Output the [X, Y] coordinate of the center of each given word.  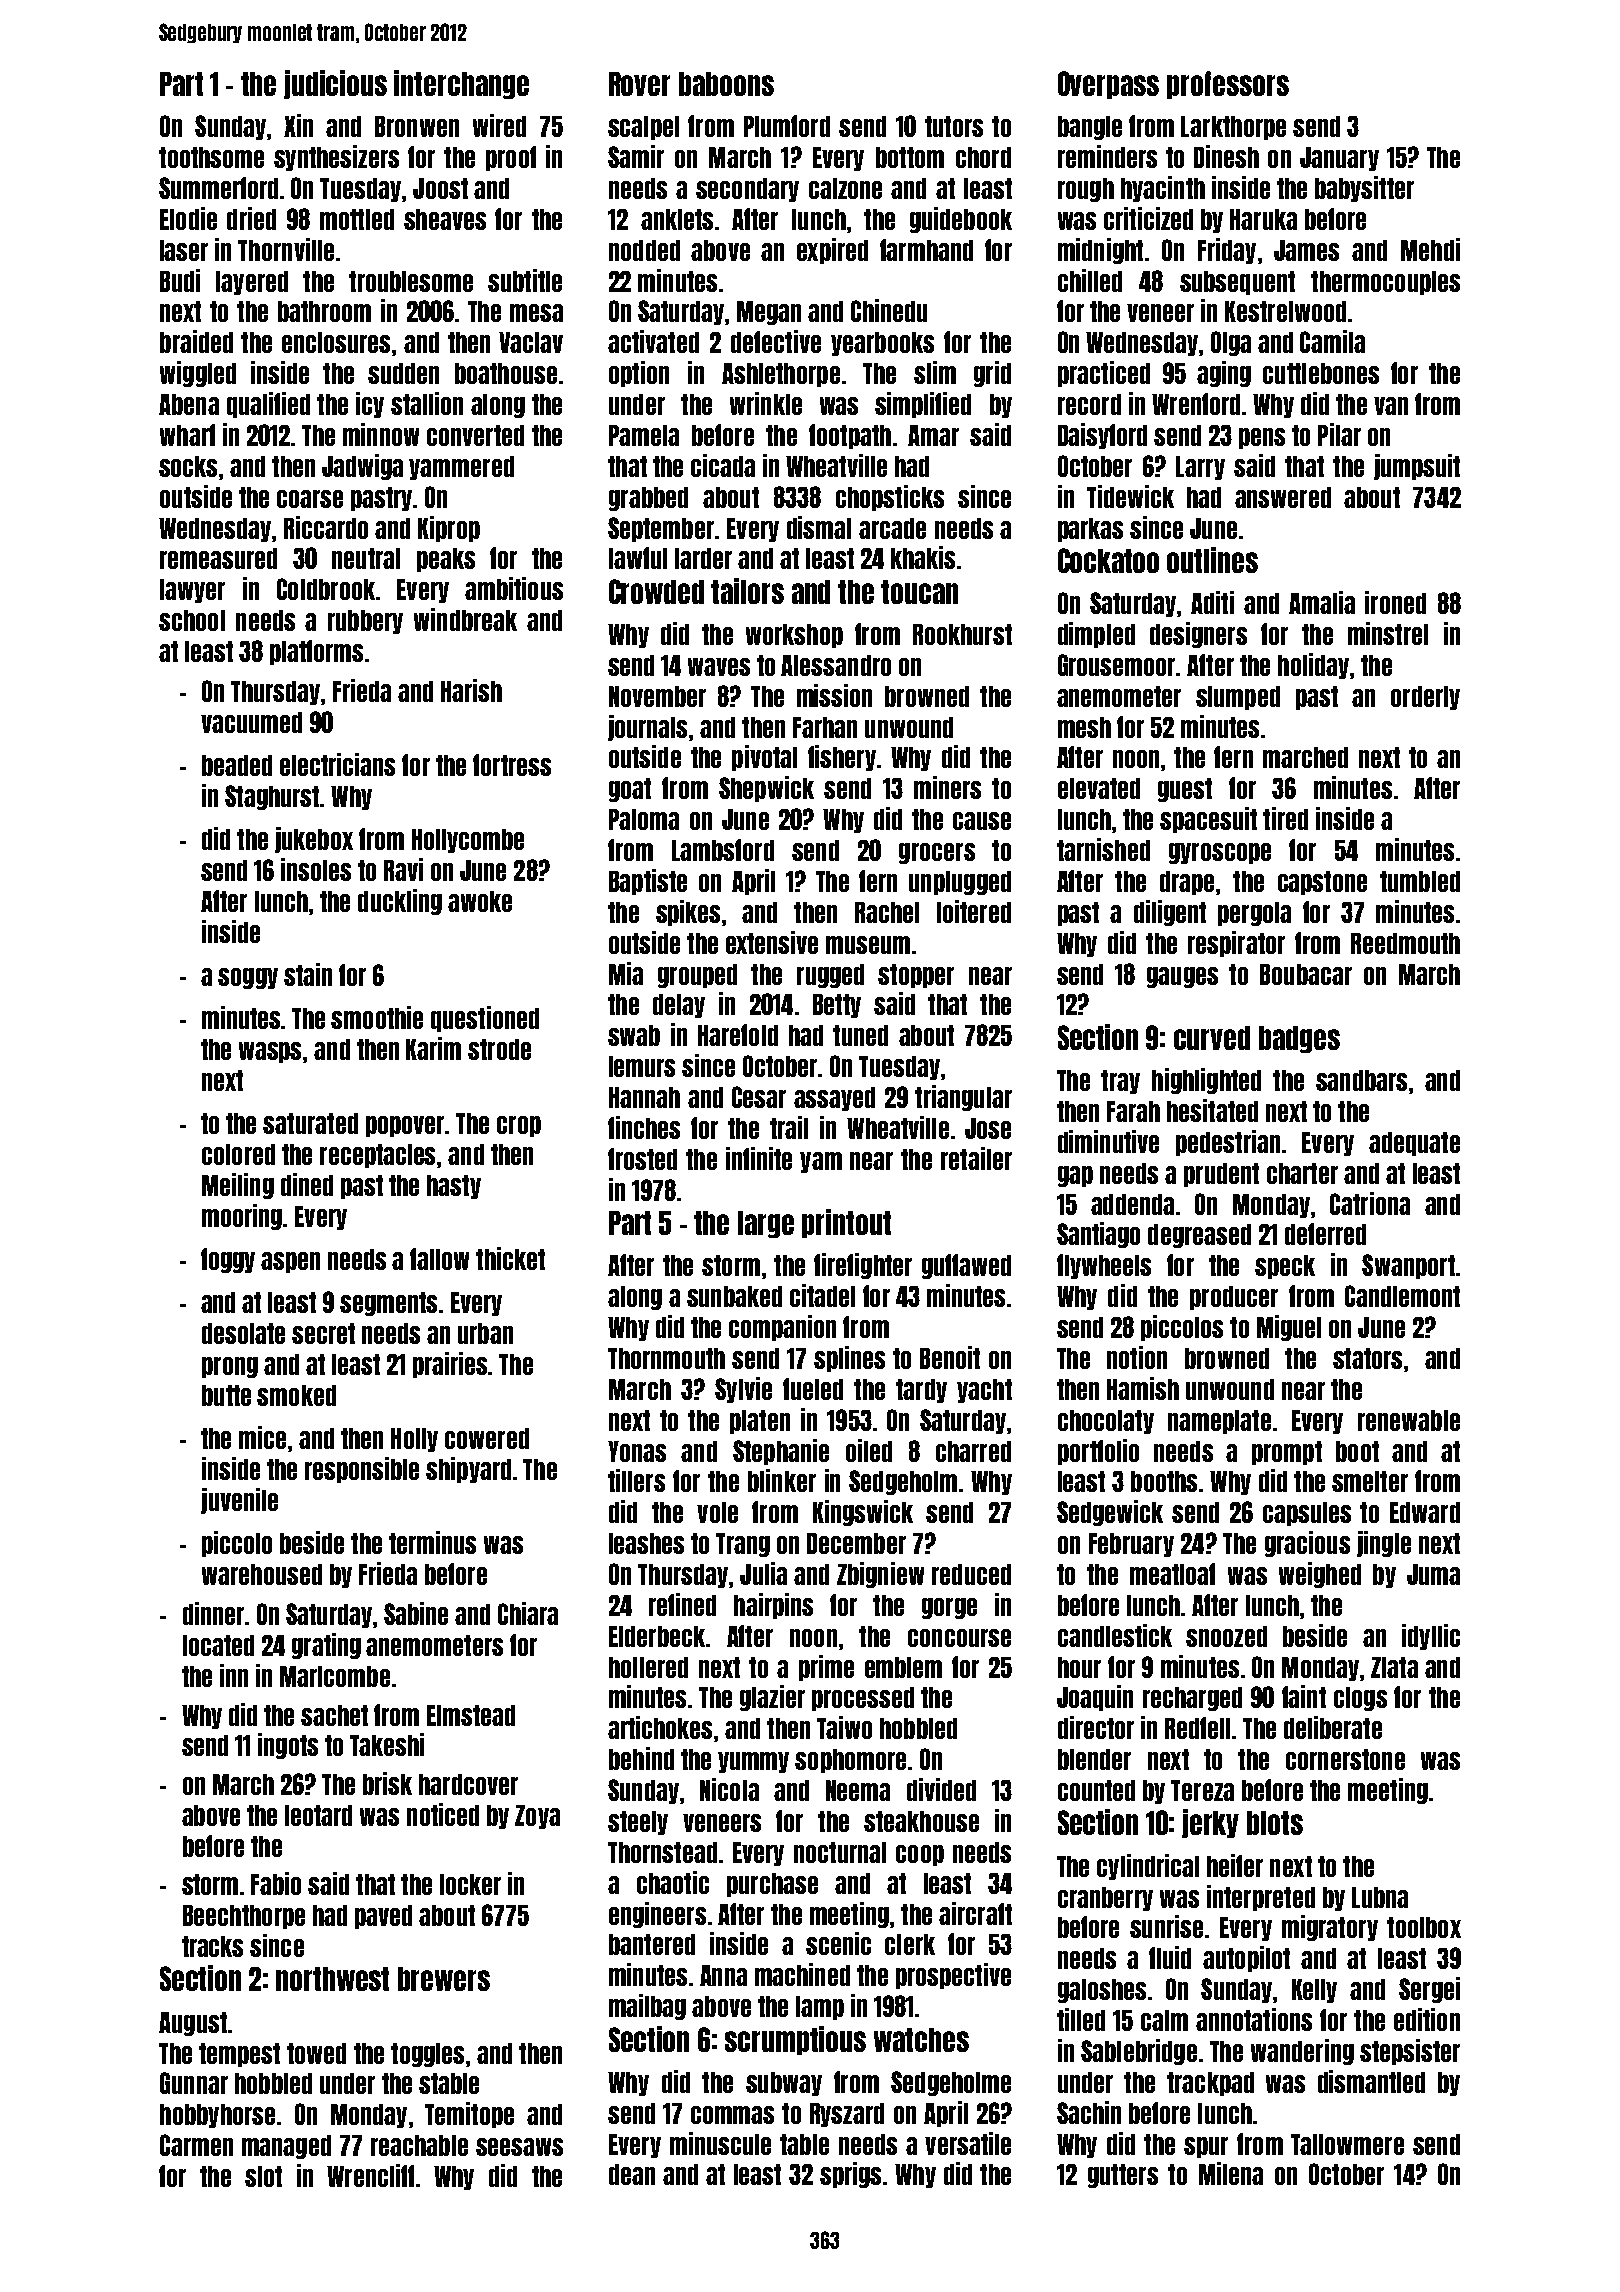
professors [1228, 85]
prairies [451, 1365]
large [766, 1224]
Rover [639, 84]
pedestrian [1228, 1143]
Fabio [276, 1883]
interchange [461, 84]
